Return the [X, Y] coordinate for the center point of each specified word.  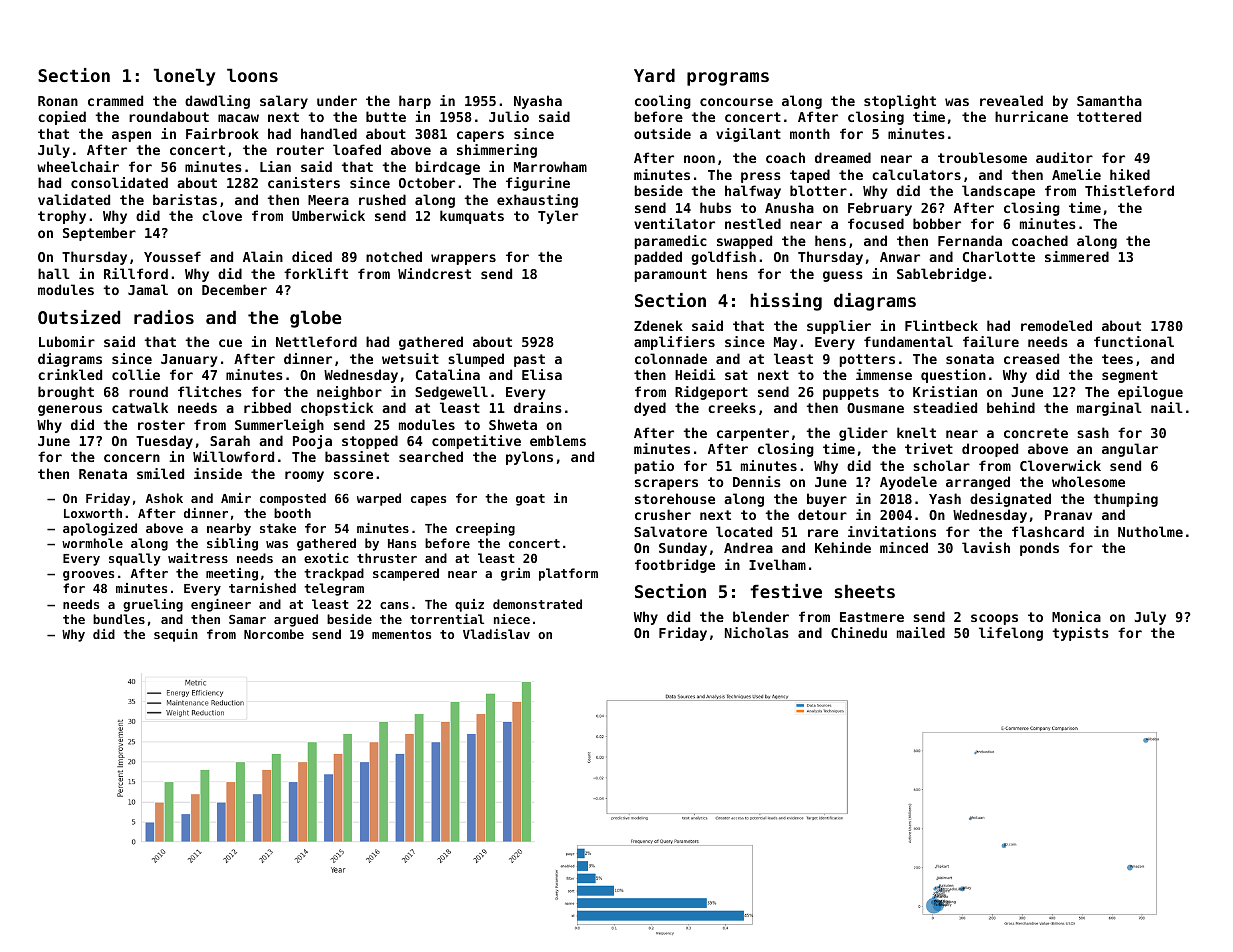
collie [136, 374]
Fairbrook [222, 133]
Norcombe [274, 634]
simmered [1077, 256]
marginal [1109, 409]
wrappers [463, 259]
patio [654, 467]
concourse [736, 102]
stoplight [900, 102]
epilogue [1150, 393]
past [529, 360]
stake [278, 528]
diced [312, 256]
